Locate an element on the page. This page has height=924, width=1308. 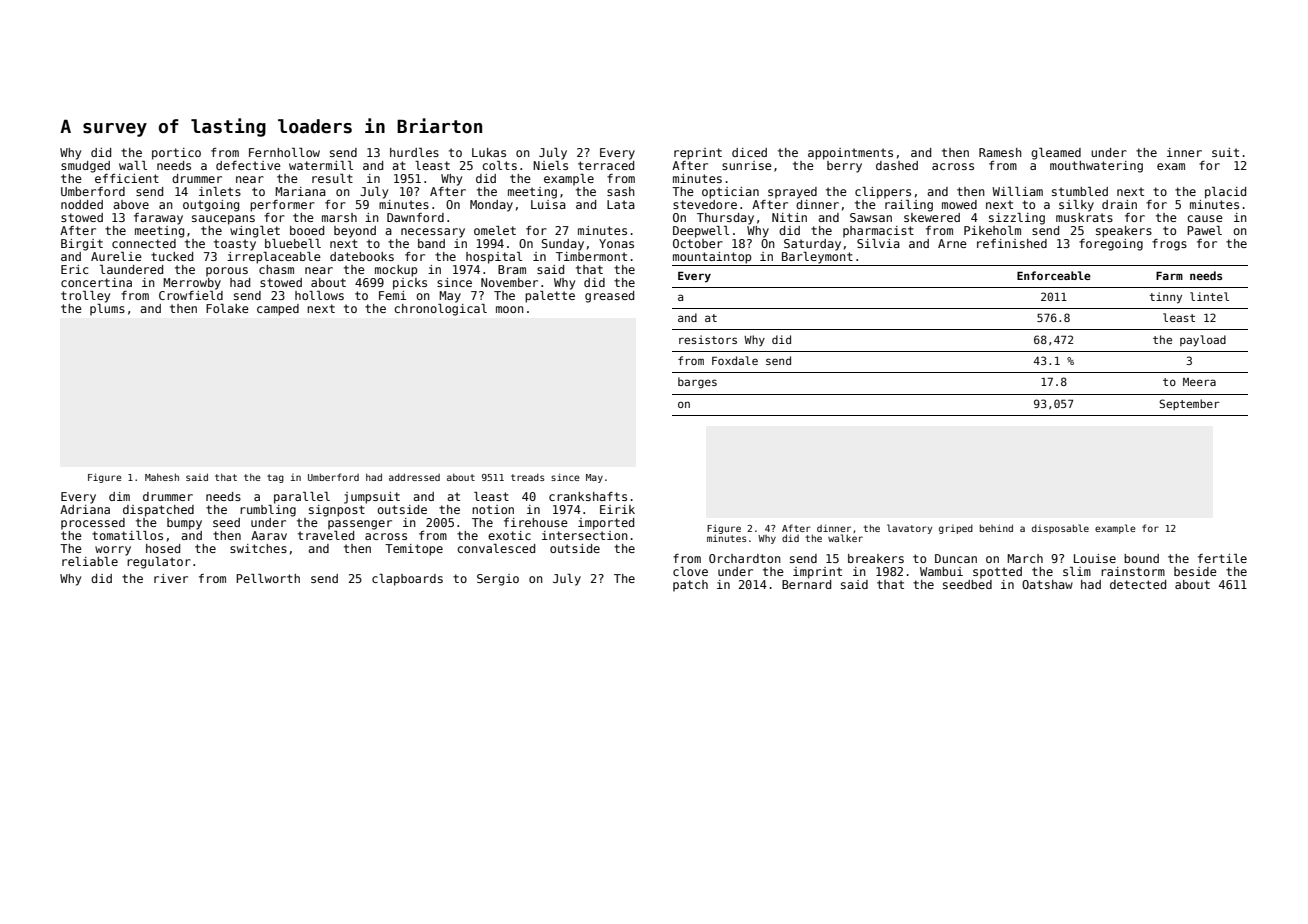
plums is located at coordinates (107, 310).
